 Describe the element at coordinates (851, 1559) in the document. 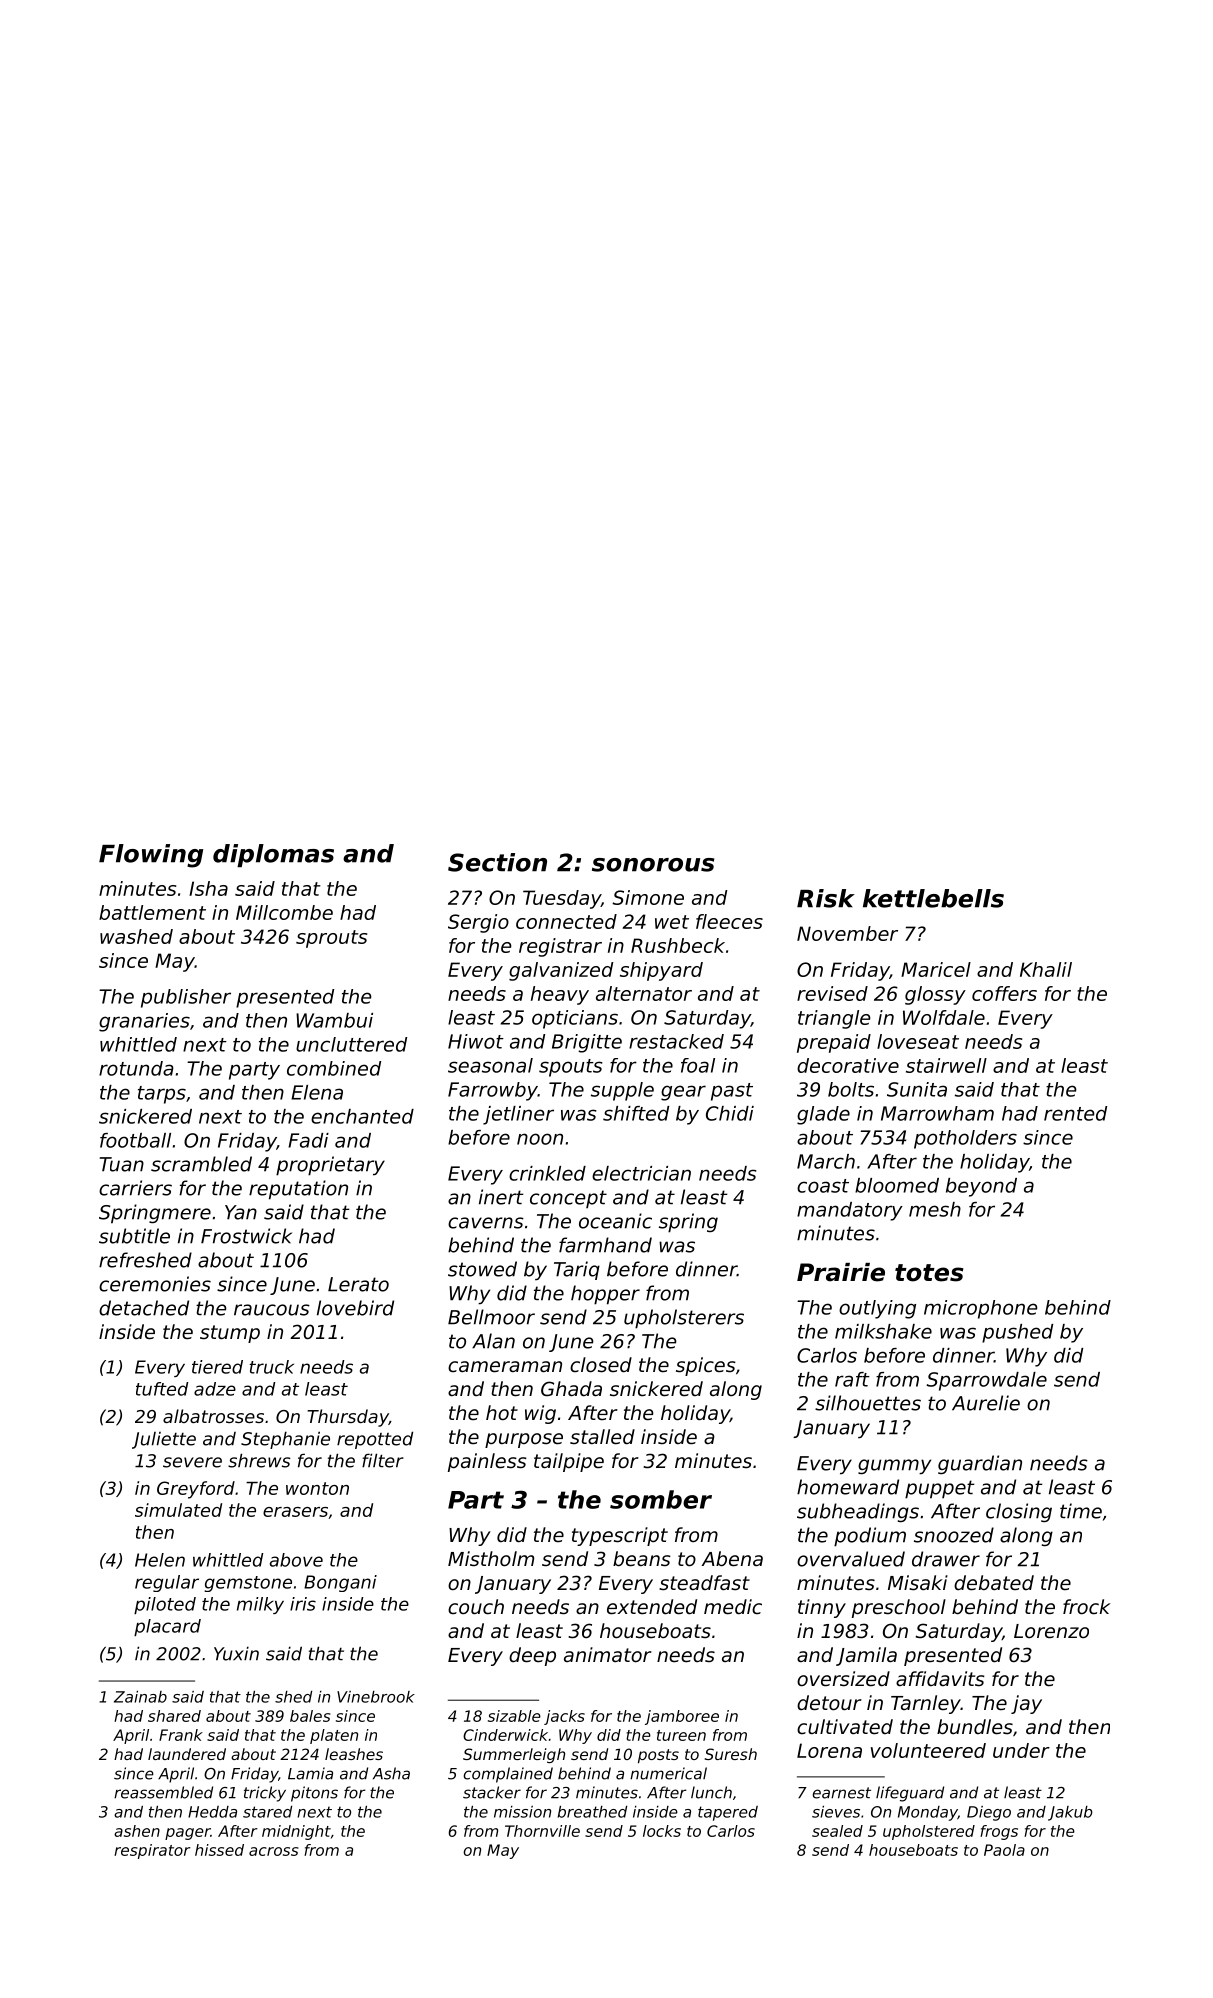

I see `overvalued` at that location.
